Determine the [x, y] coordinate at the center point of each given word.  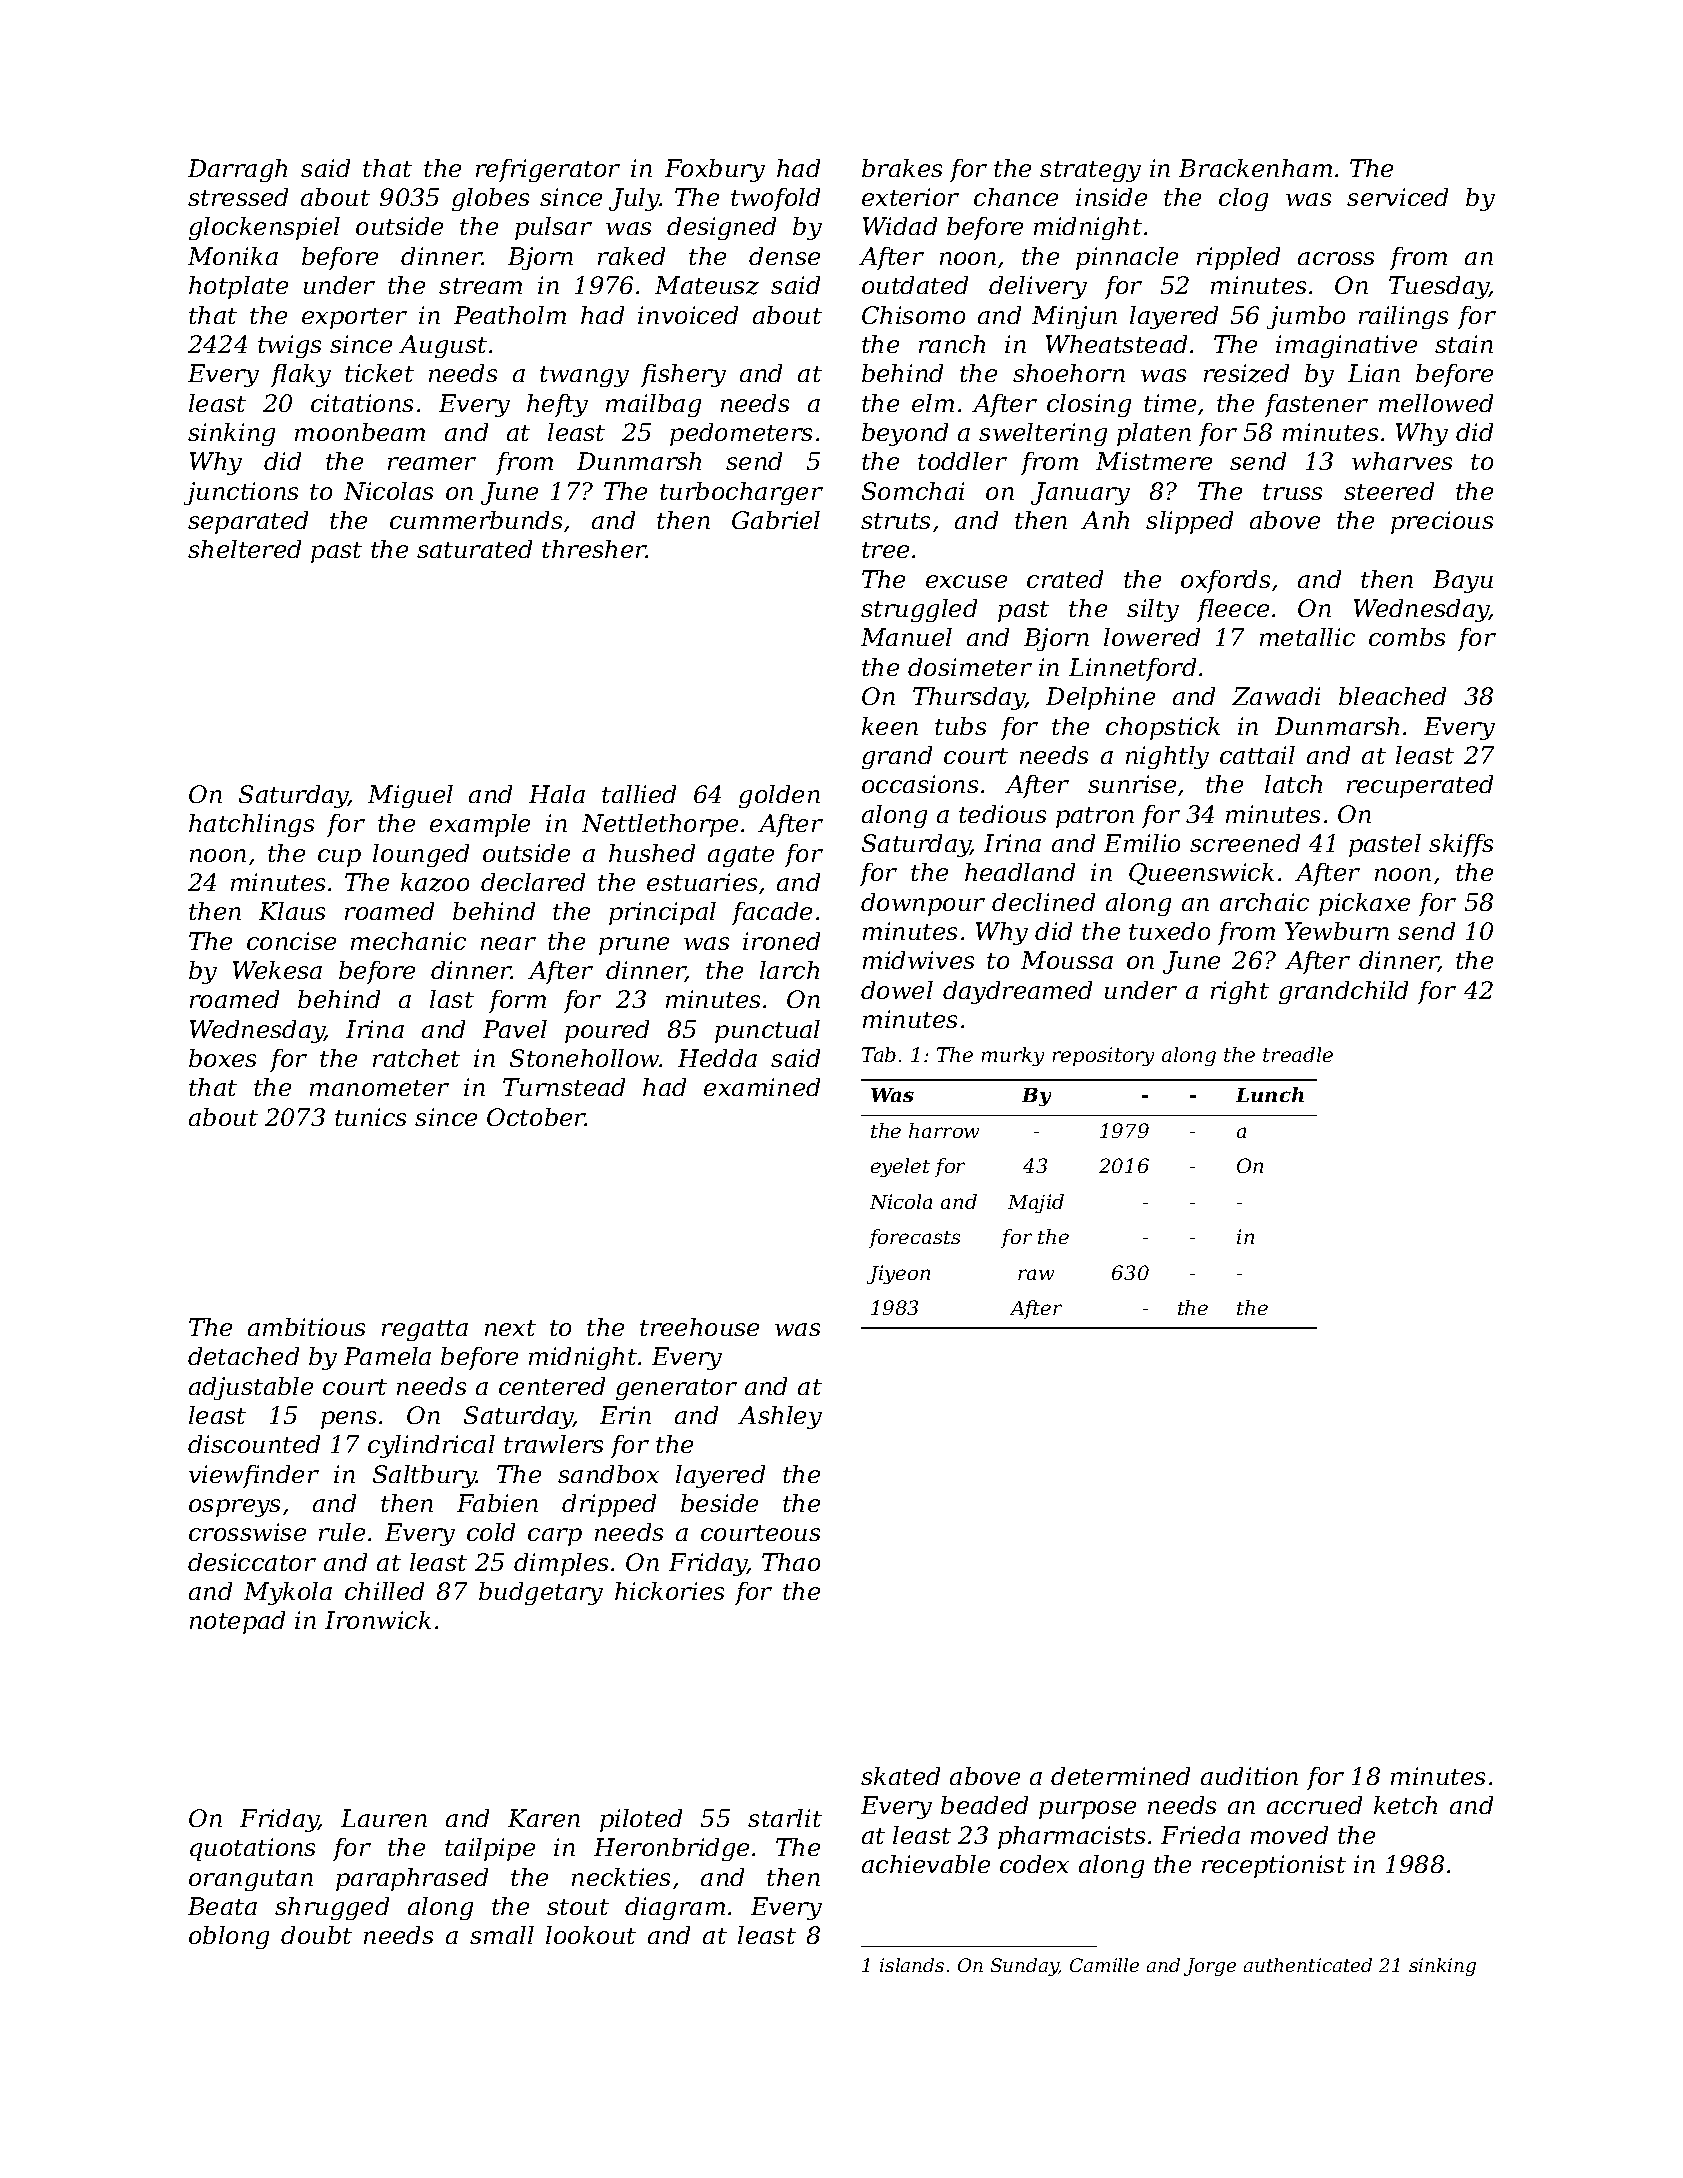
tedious [1002, 814]
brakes [902, 168]
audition [1249, 1776]
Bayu [1463, 581]
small [502, 1935]
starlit [785, 1818]
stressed [238, 197]
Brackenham [1255, 168]
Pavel [515, 1029]
